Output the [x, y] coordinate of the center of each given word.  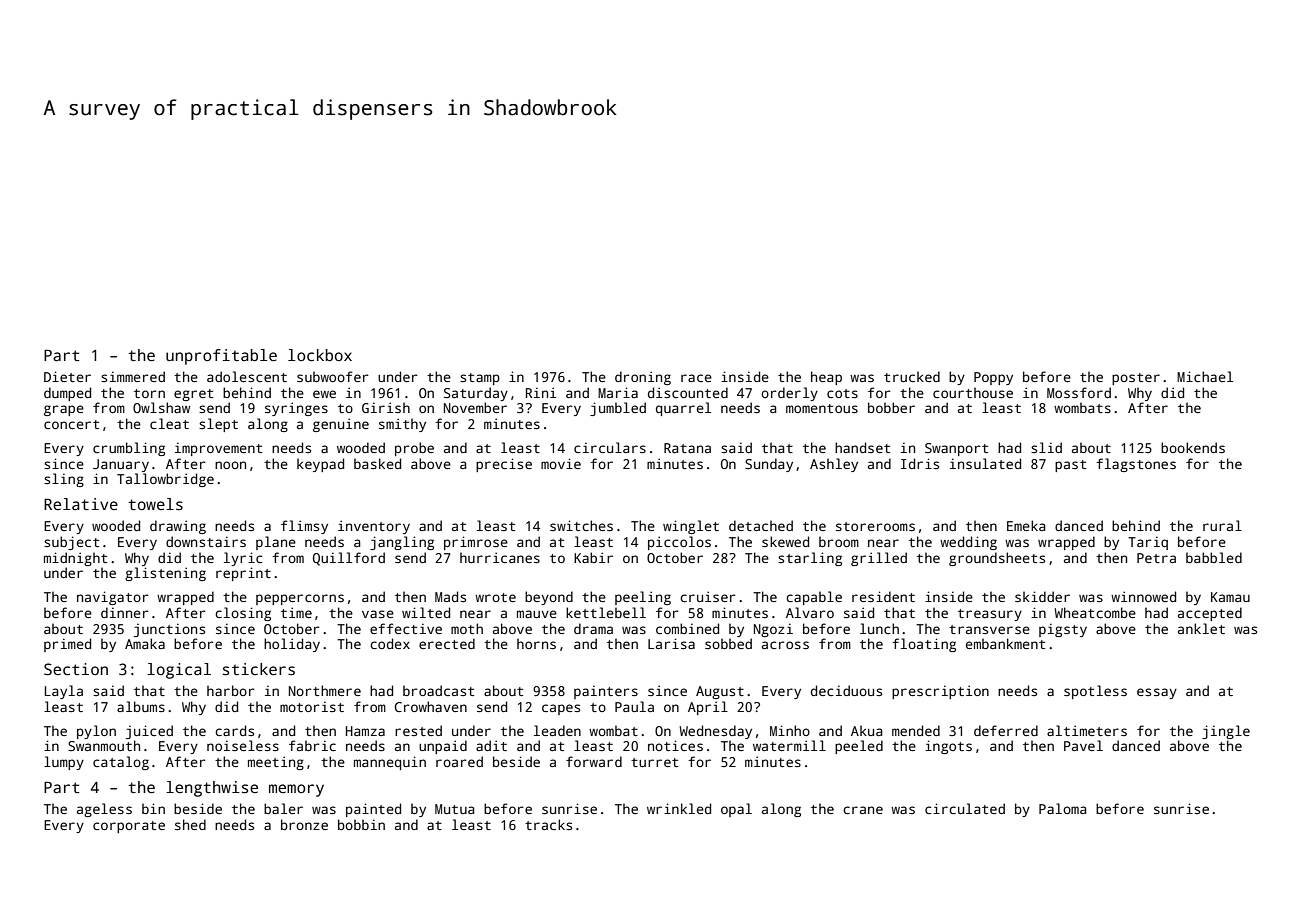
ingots [948, 747]
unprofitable [221, 357]
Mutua [454, 809]
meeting [276, 763]
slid [1046, 447]
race [696, 378]
